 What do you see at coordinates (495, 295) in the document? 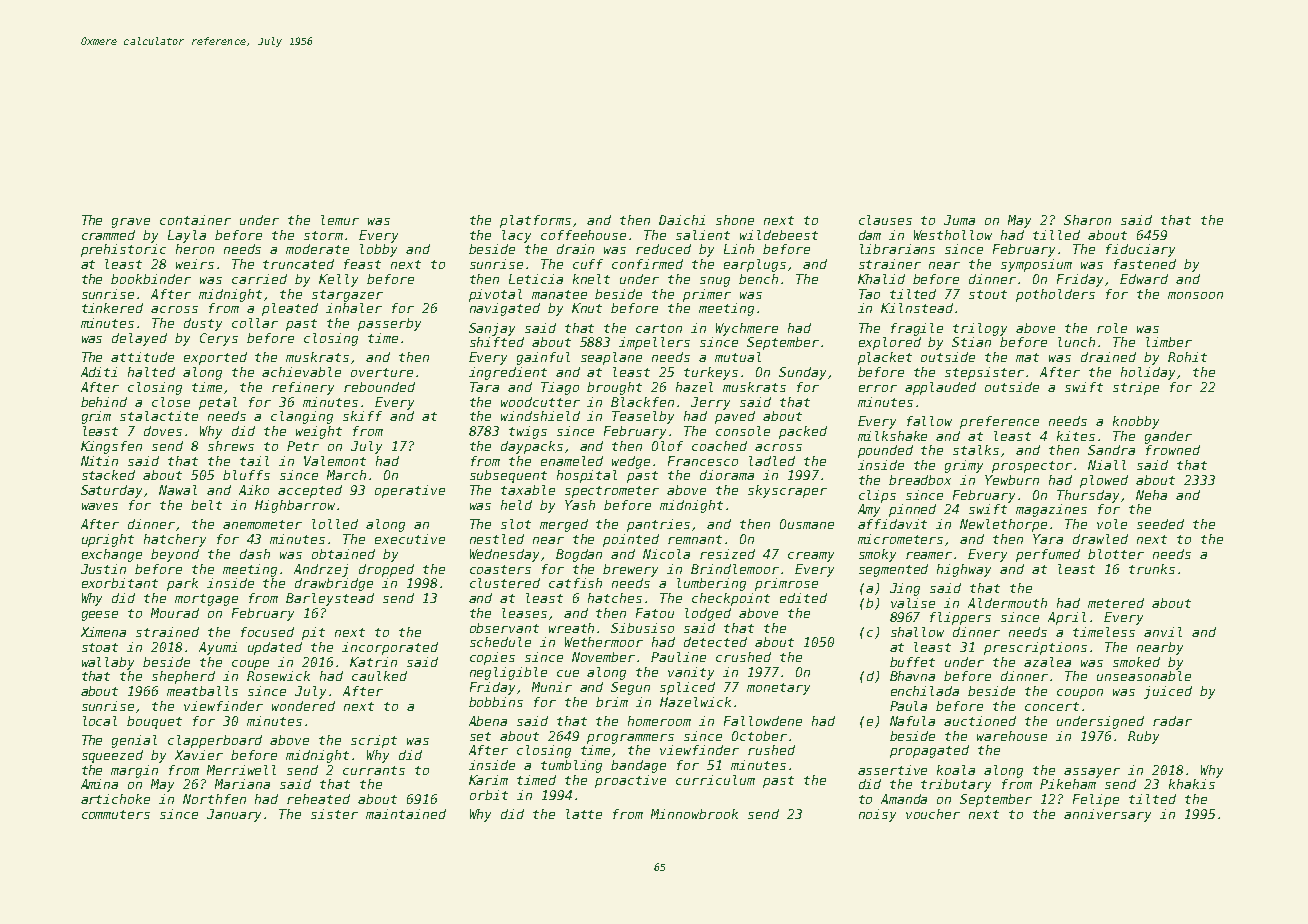
I see `pivotal` at bounding box center [495, 295].
